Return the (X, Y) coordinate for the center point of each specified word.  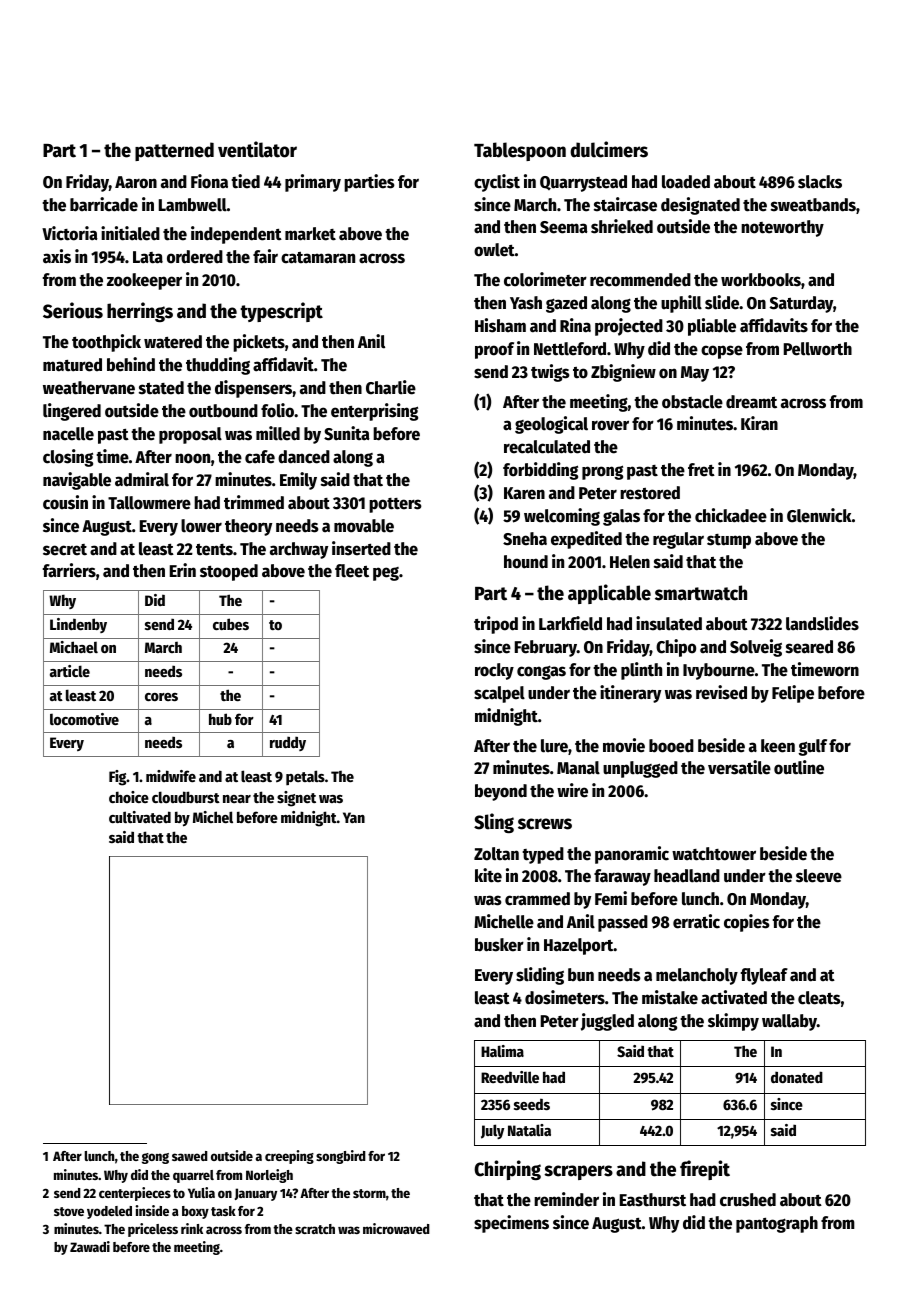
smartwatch (701, 593)
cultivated (140, 817)
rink (192, 1228)
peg (386, 574)
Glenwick (819, 515)
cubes (231, 624)
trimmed (254, 502)
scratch (315, 1229)
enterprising (374, 412)
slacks (820, 182)
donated (797, 1077)
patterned (174, 151)
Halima (502, 1051)
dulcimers (609, 149)
